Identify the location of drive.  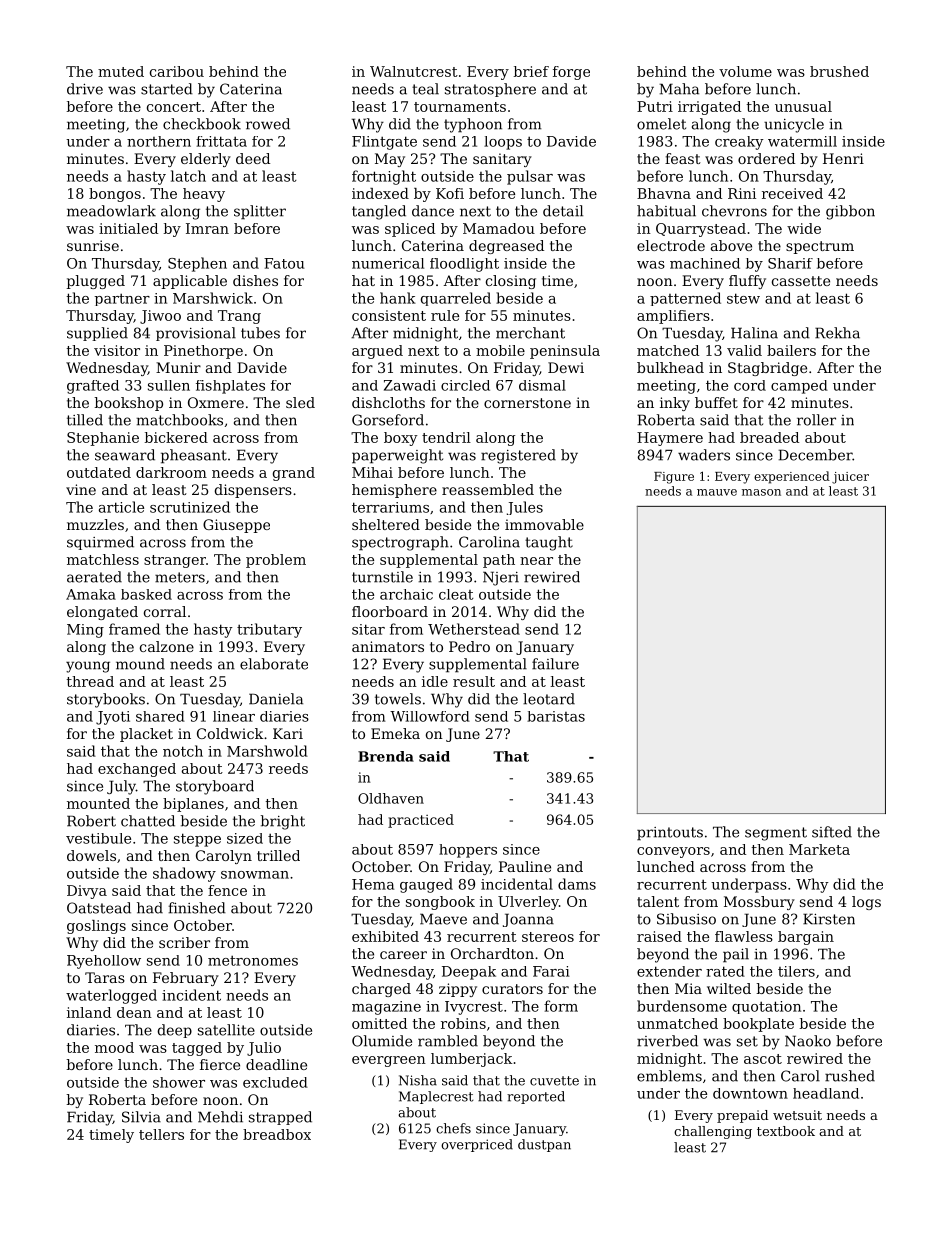
(85, 89).
